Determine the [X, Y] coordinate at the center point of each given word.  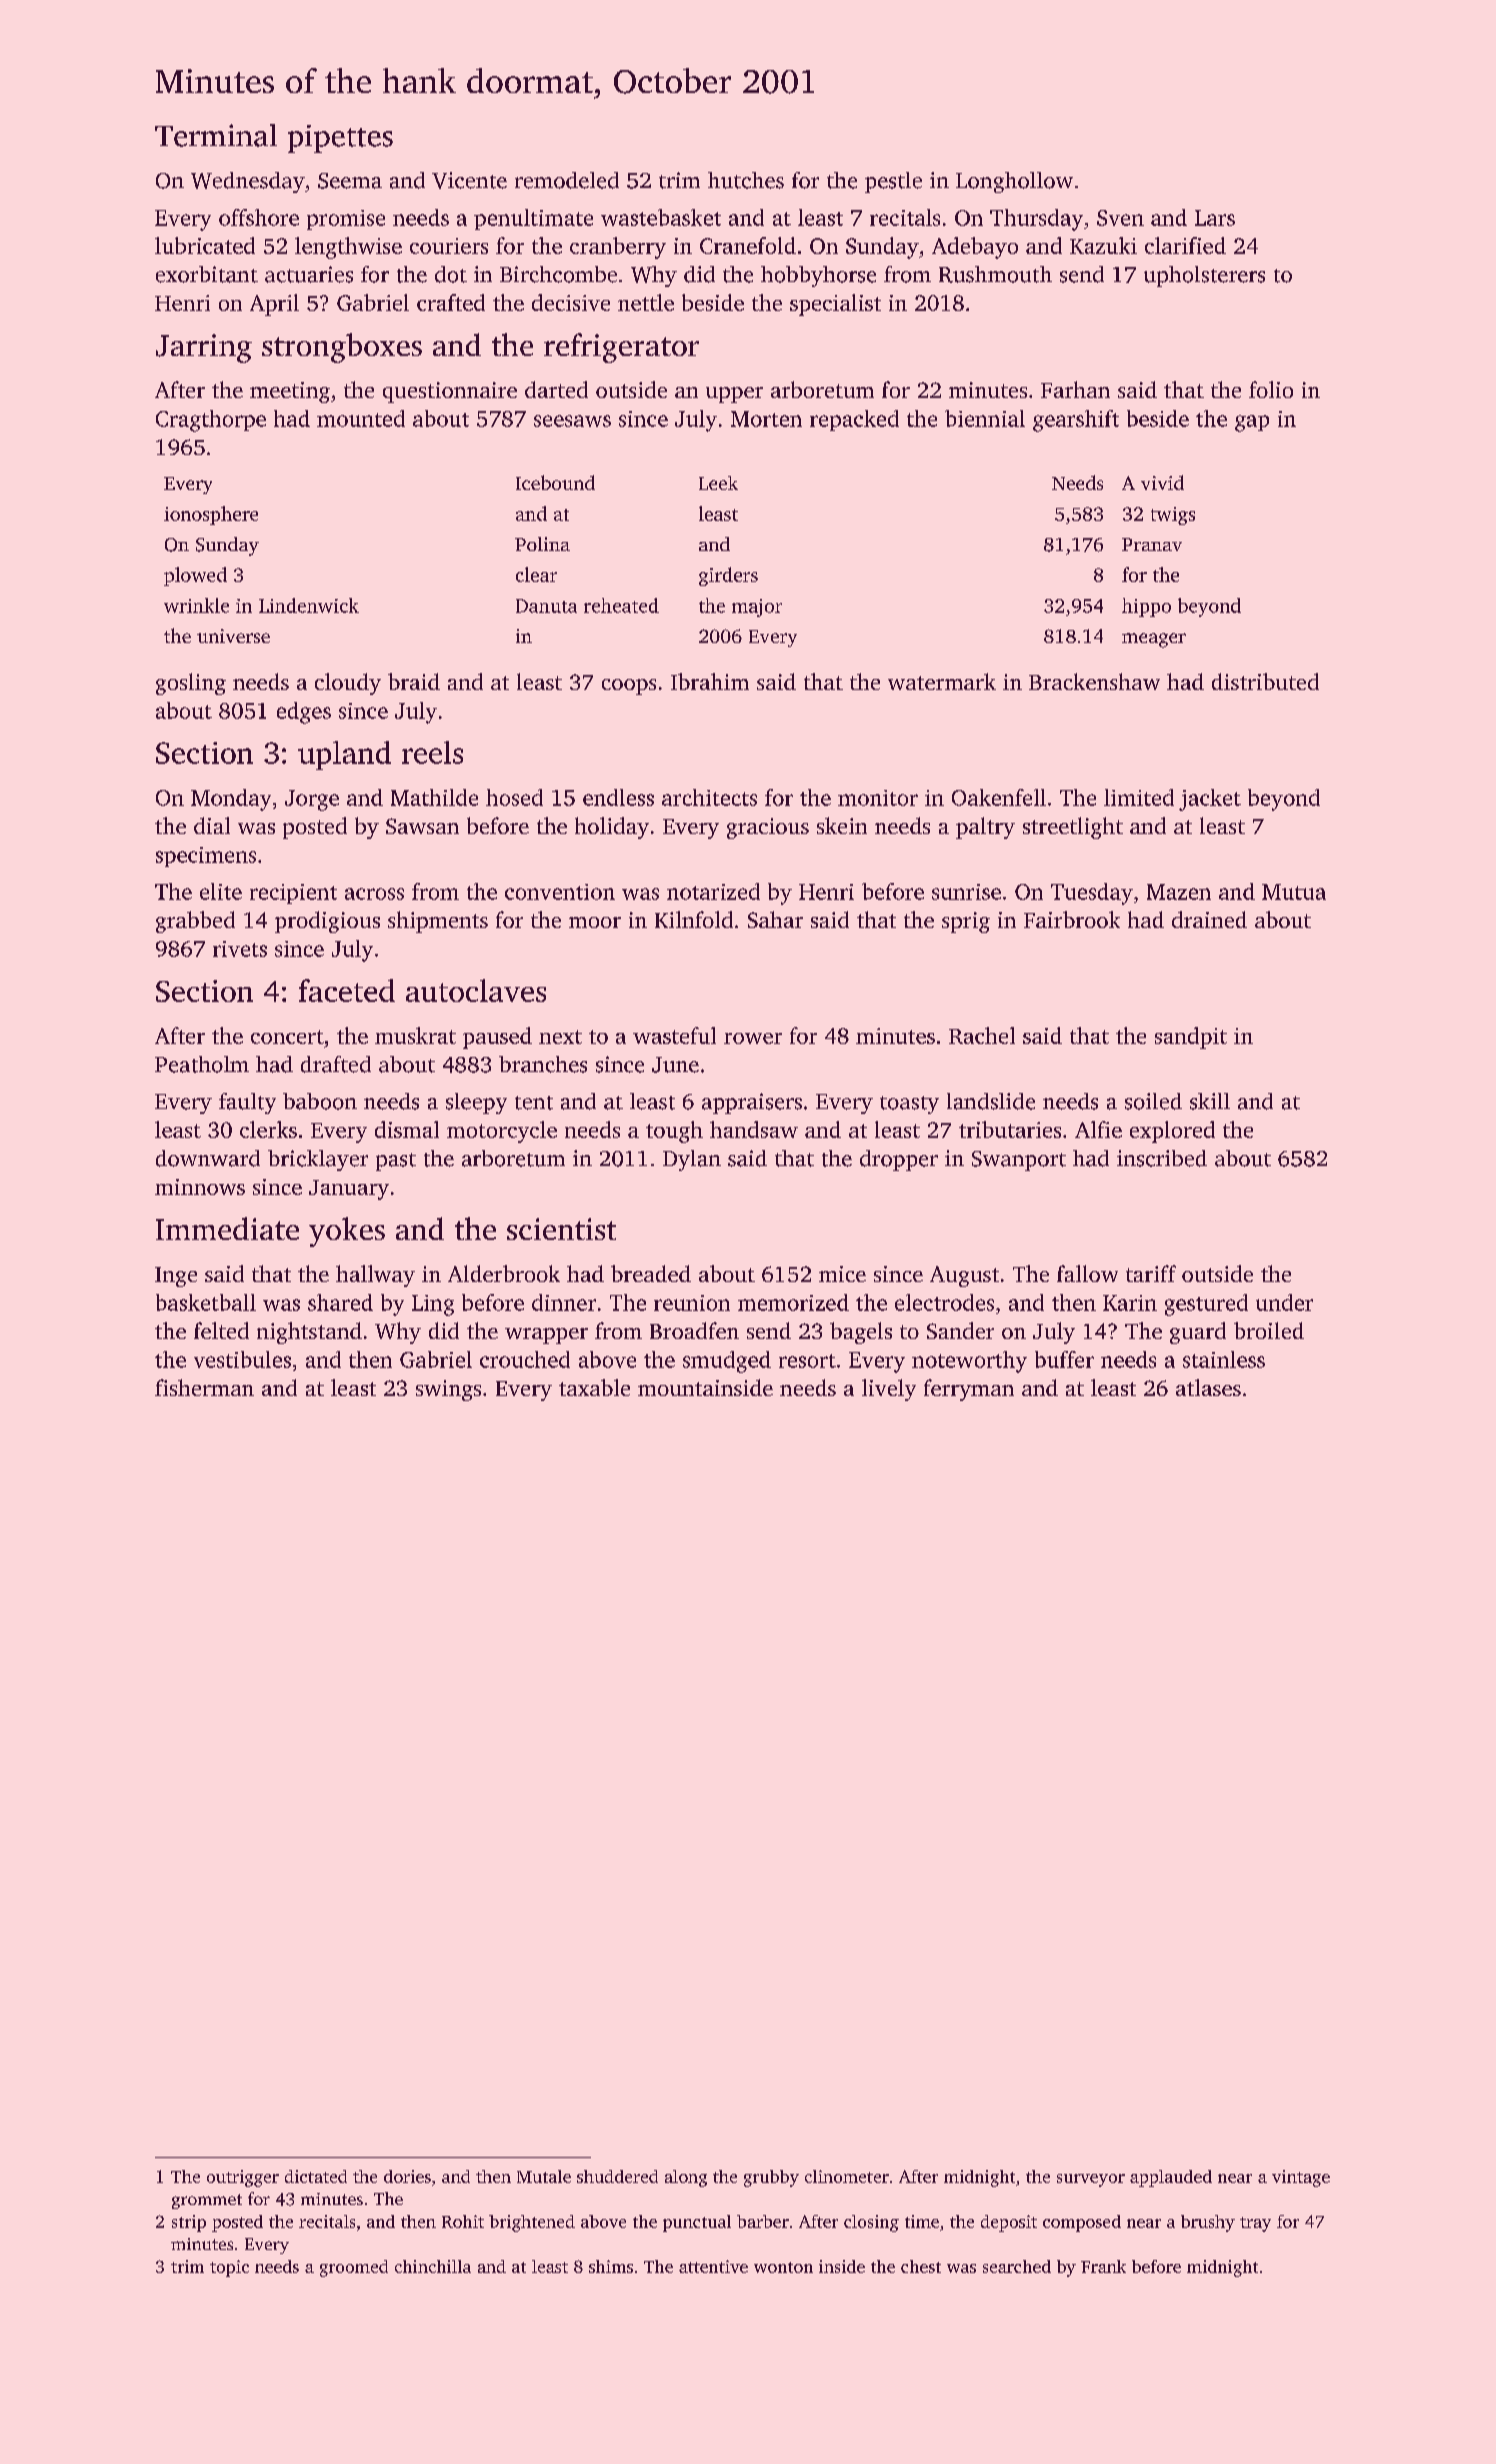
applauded [1171, 2178]
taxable [594, 1387]
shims [611, 2266]
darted [556, 389]
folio [1271, 389]
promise [346, 220]
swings [448, 1390]
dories [407, 2176]
